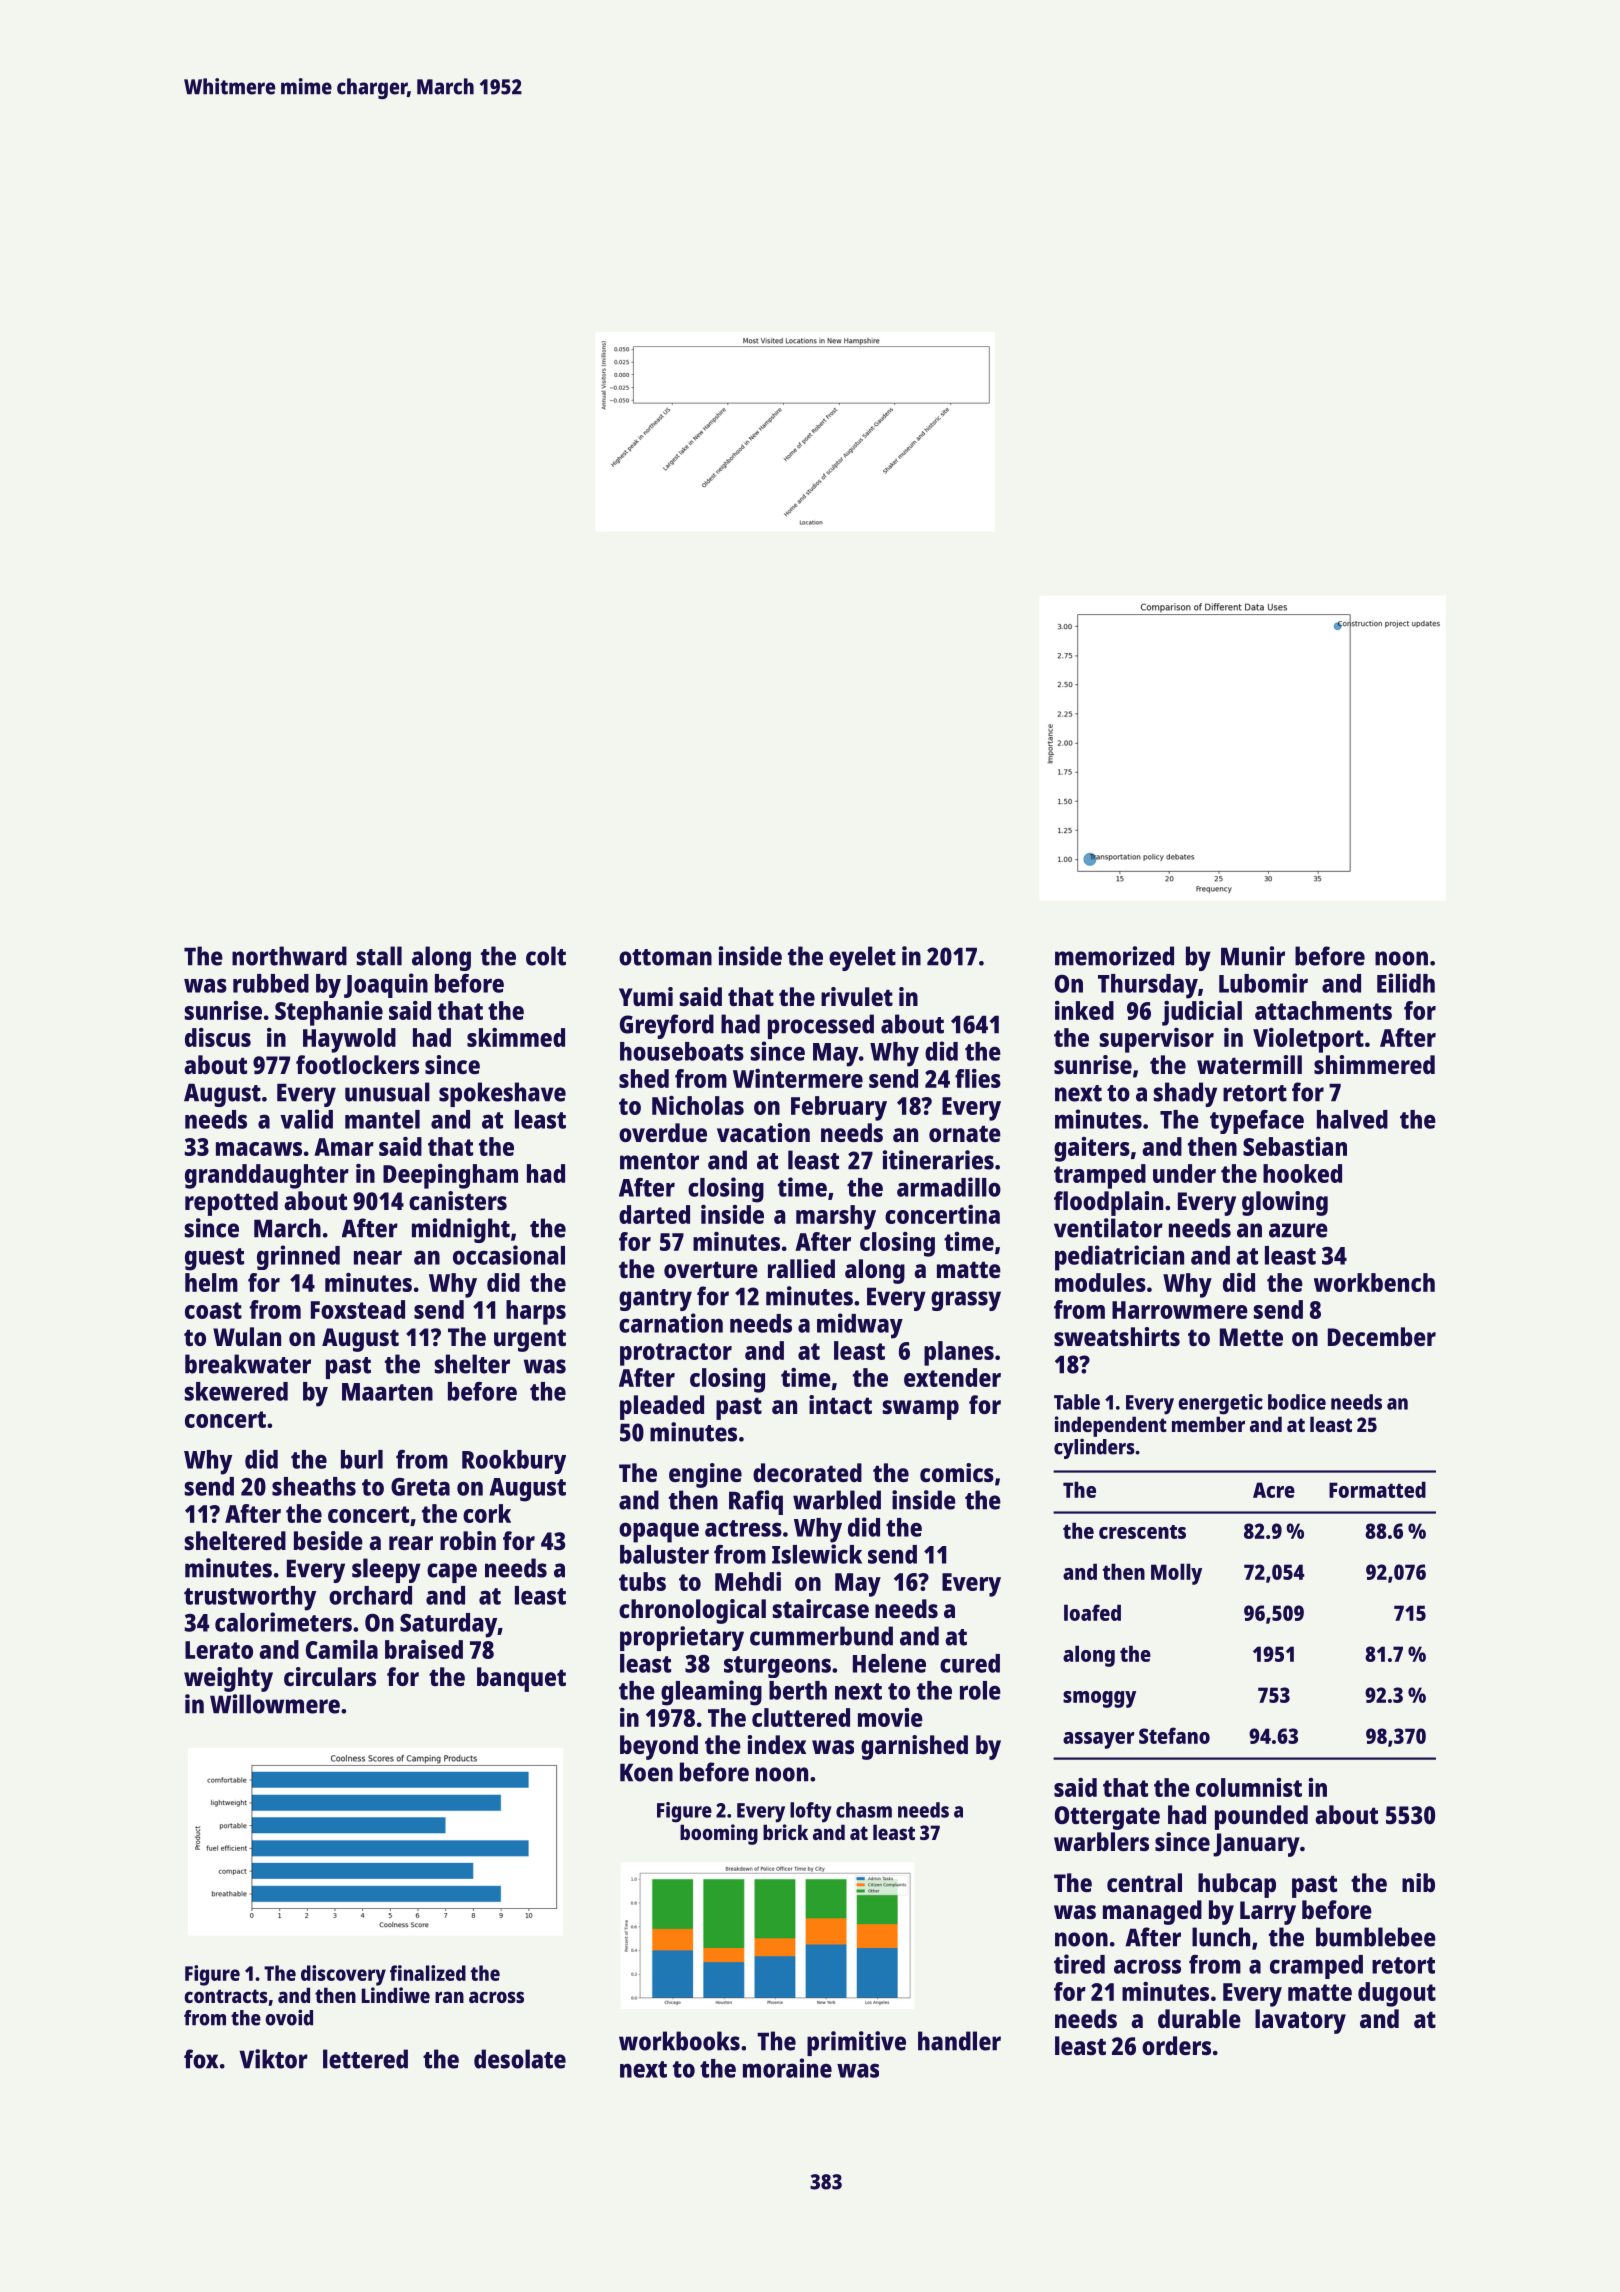 The height and width of the screenshot is (2292, 1620). What do you see at coordinates (1297, 1402) in the screenshot?
I see `bodice` at bounding box center [1297, 1402].
